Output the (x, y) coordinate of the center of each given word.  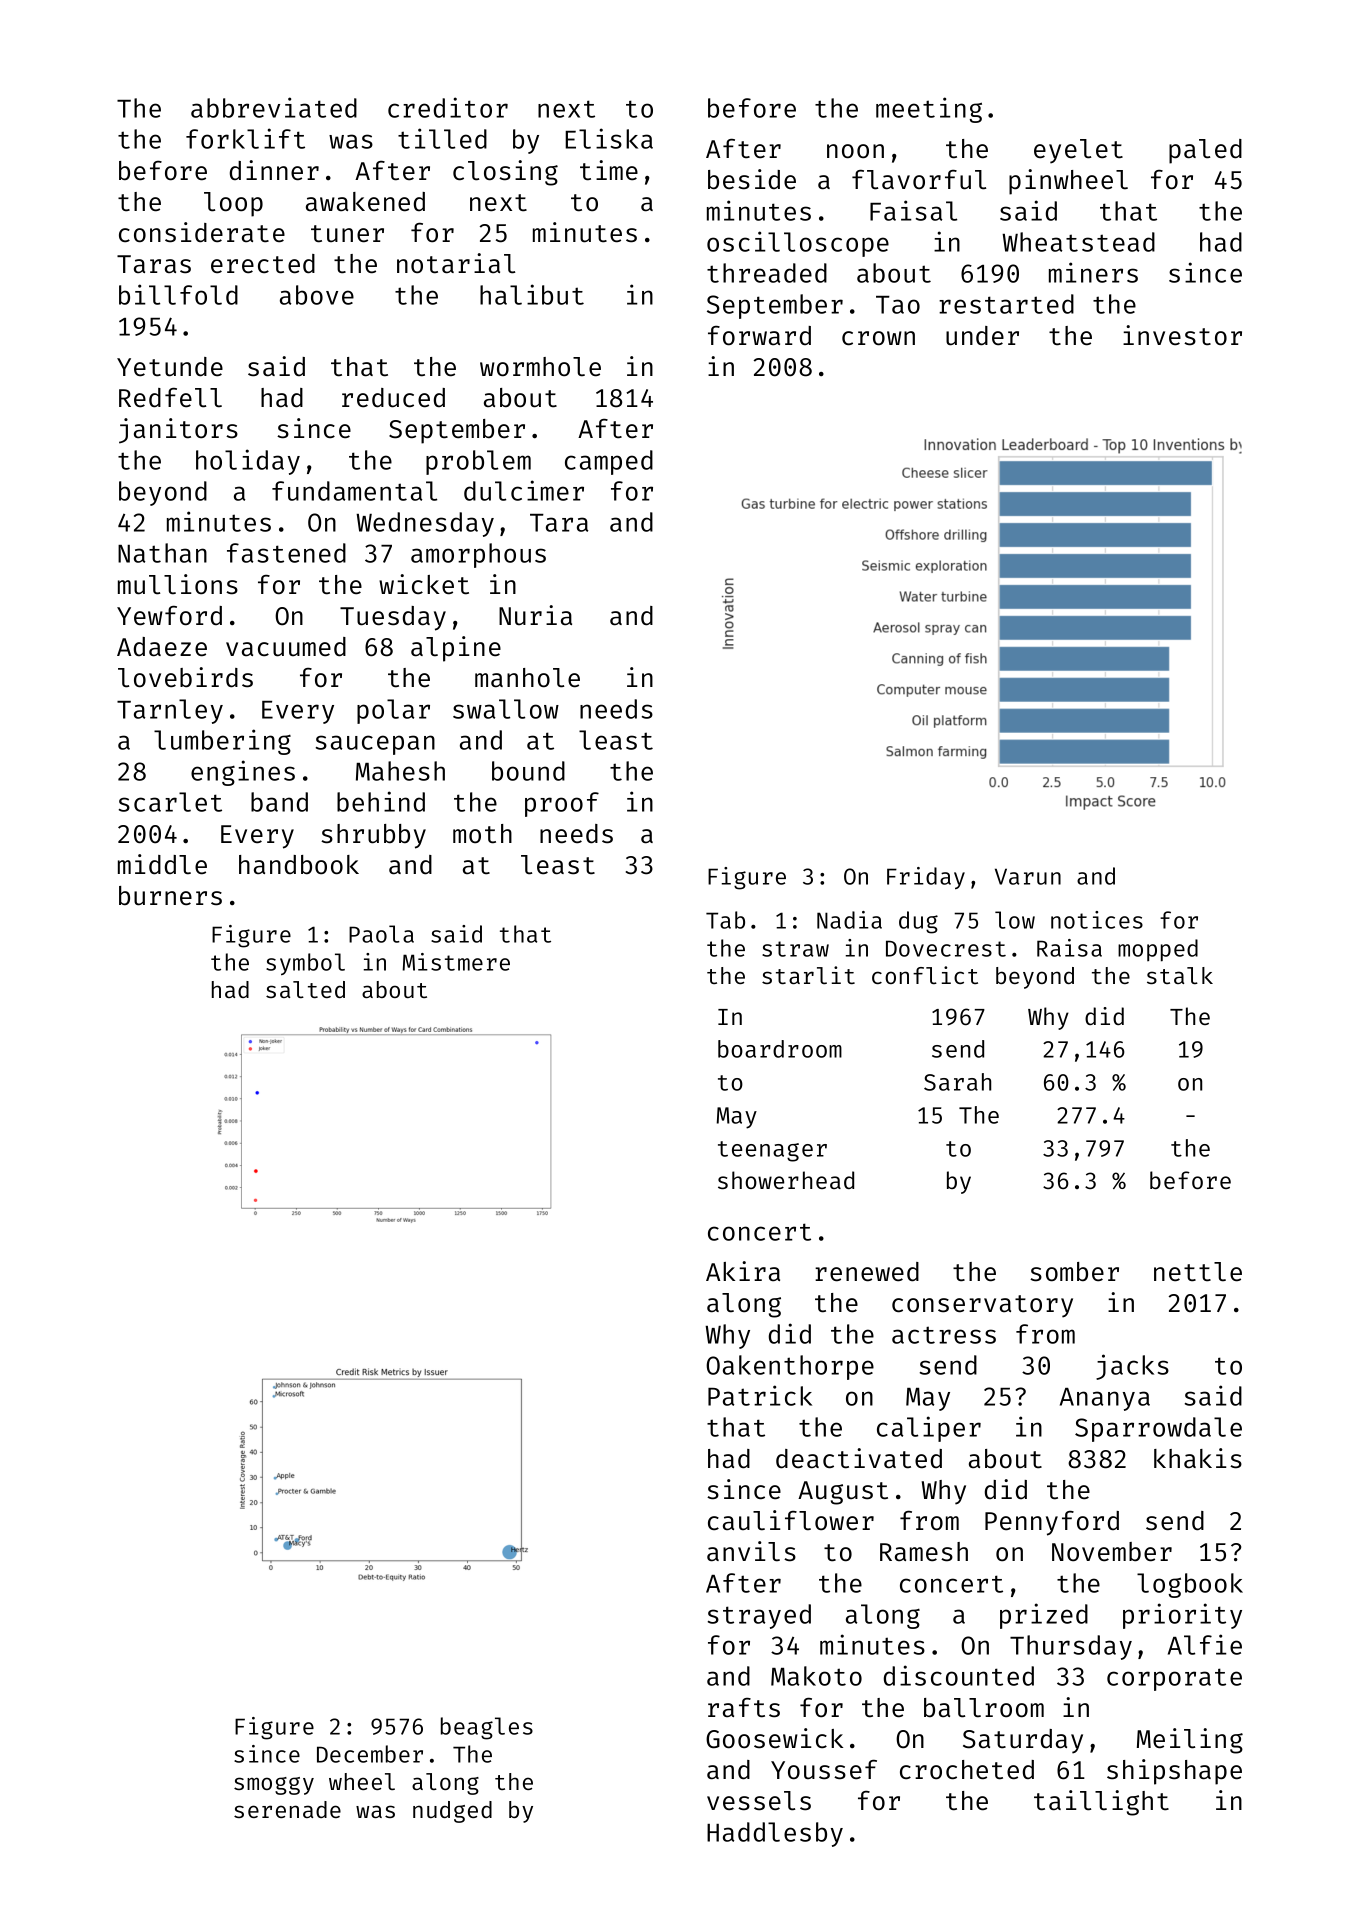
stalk (1180, 975)
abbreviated (274, 107)
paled (1205, 151)
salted (305, 989)
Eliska (609, 138)
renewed (867, 1272)
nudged (452, 1812)
